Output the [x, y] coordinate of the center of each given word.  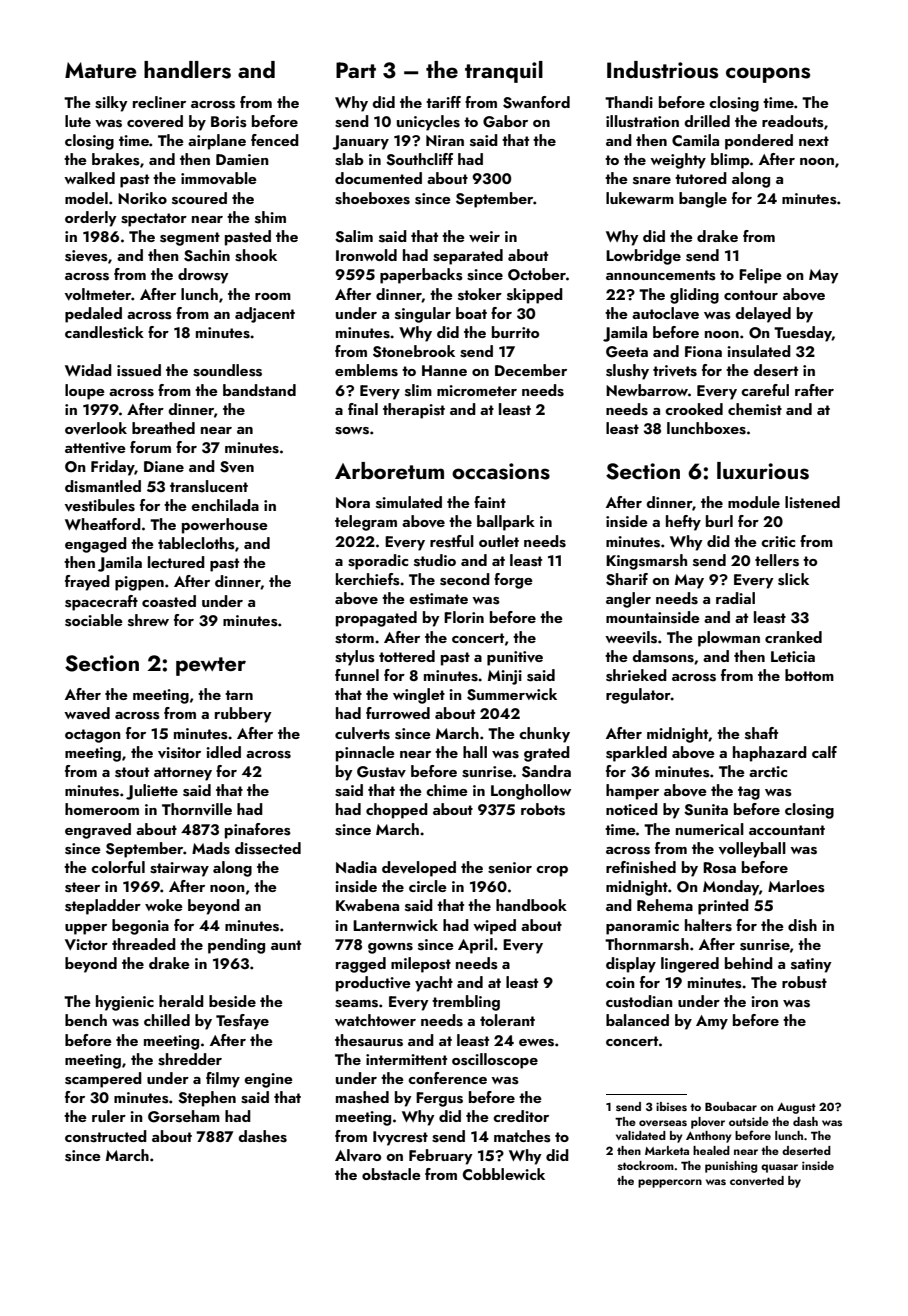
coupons [768, 75]
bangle [703, 200]
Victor [86, 944]
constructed [106, 1136]
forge [513, 581]
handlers [187, 70]
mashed [362, 1097]
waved [87, 713]
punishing [731, 1167]
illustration [642, 121]
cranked [793, 637]
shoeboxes [372, 198]
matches [522, 1136]
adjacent [265, 315]
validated [641, 1135]
